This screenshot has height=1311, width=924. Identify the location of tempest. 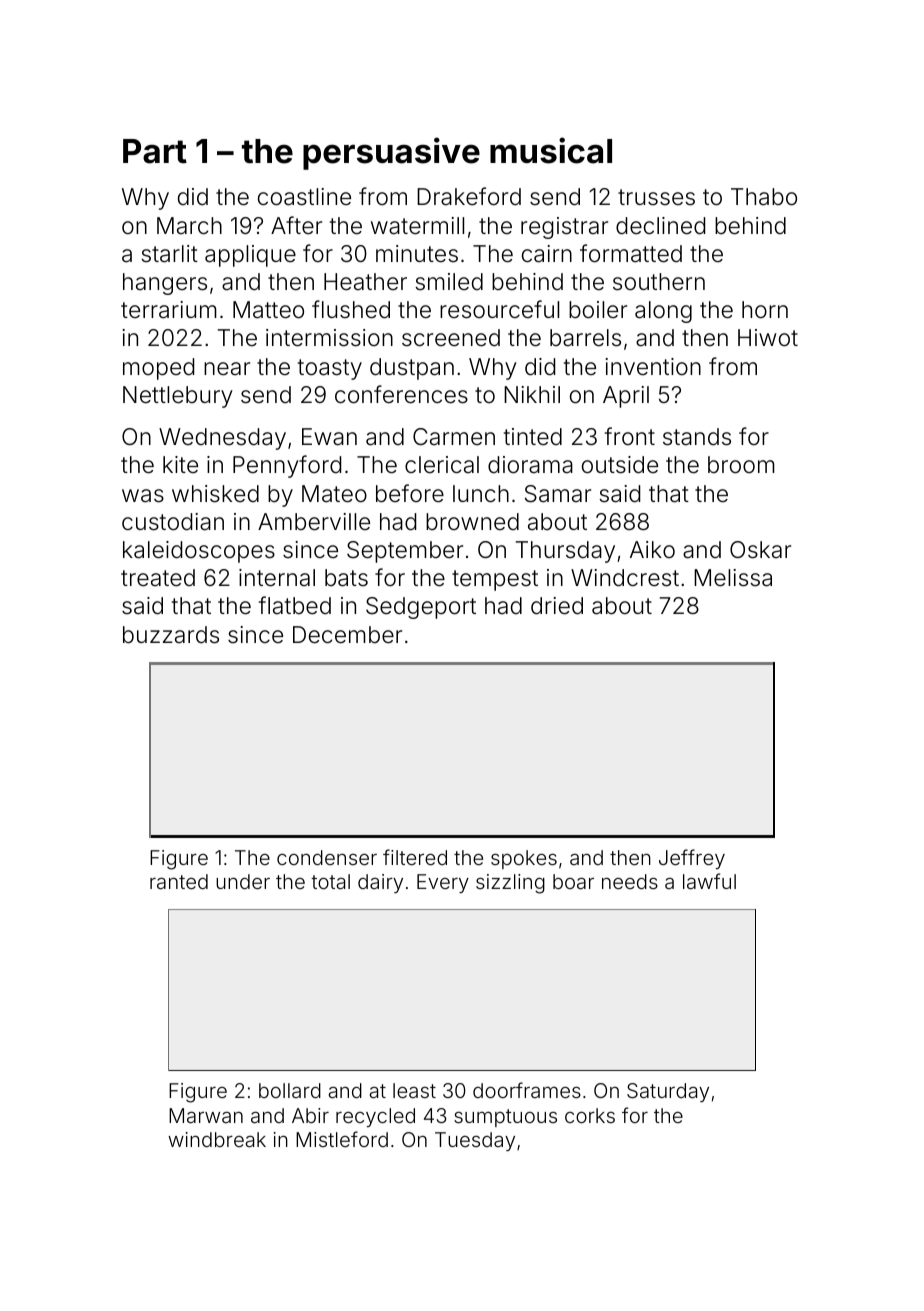
(495, 580).
